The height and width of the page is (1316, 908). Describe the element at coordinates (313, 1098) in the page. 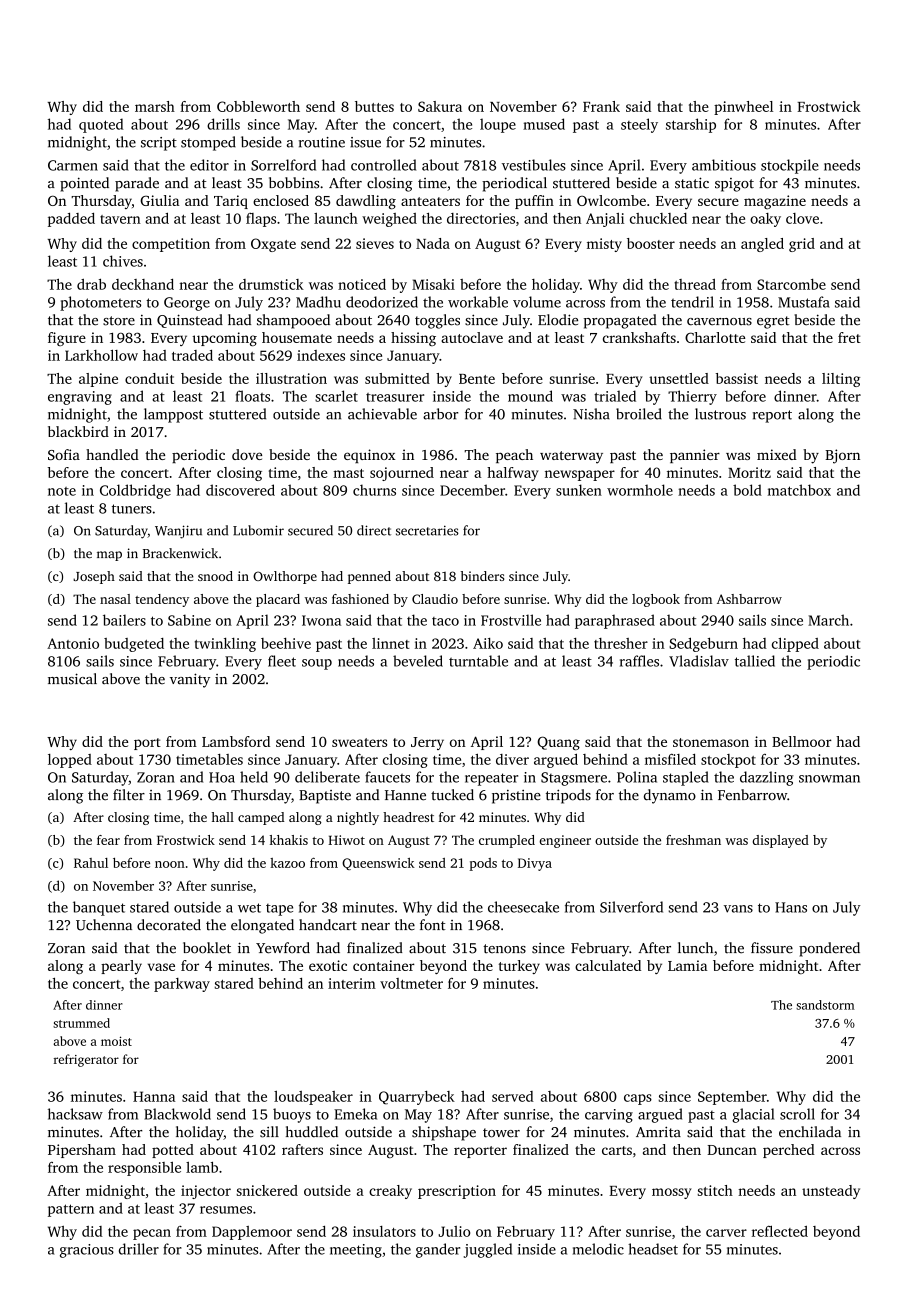

I see `loudspeaker` at that location.
